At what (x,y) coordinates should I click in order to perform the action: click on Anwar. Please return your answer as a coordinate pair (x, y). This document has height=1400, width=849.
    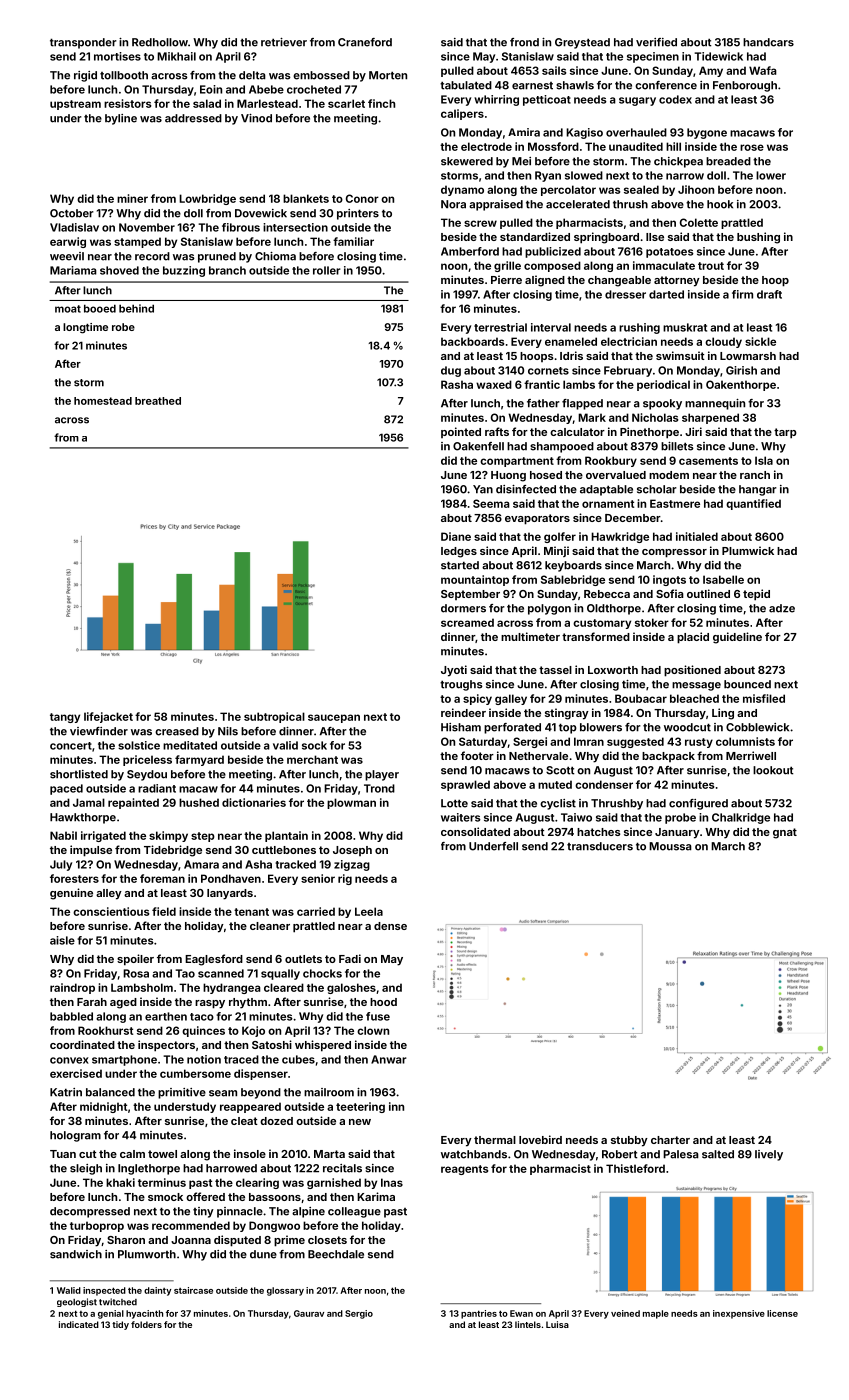
    Looking at the image, I should click on (389, 1059).
